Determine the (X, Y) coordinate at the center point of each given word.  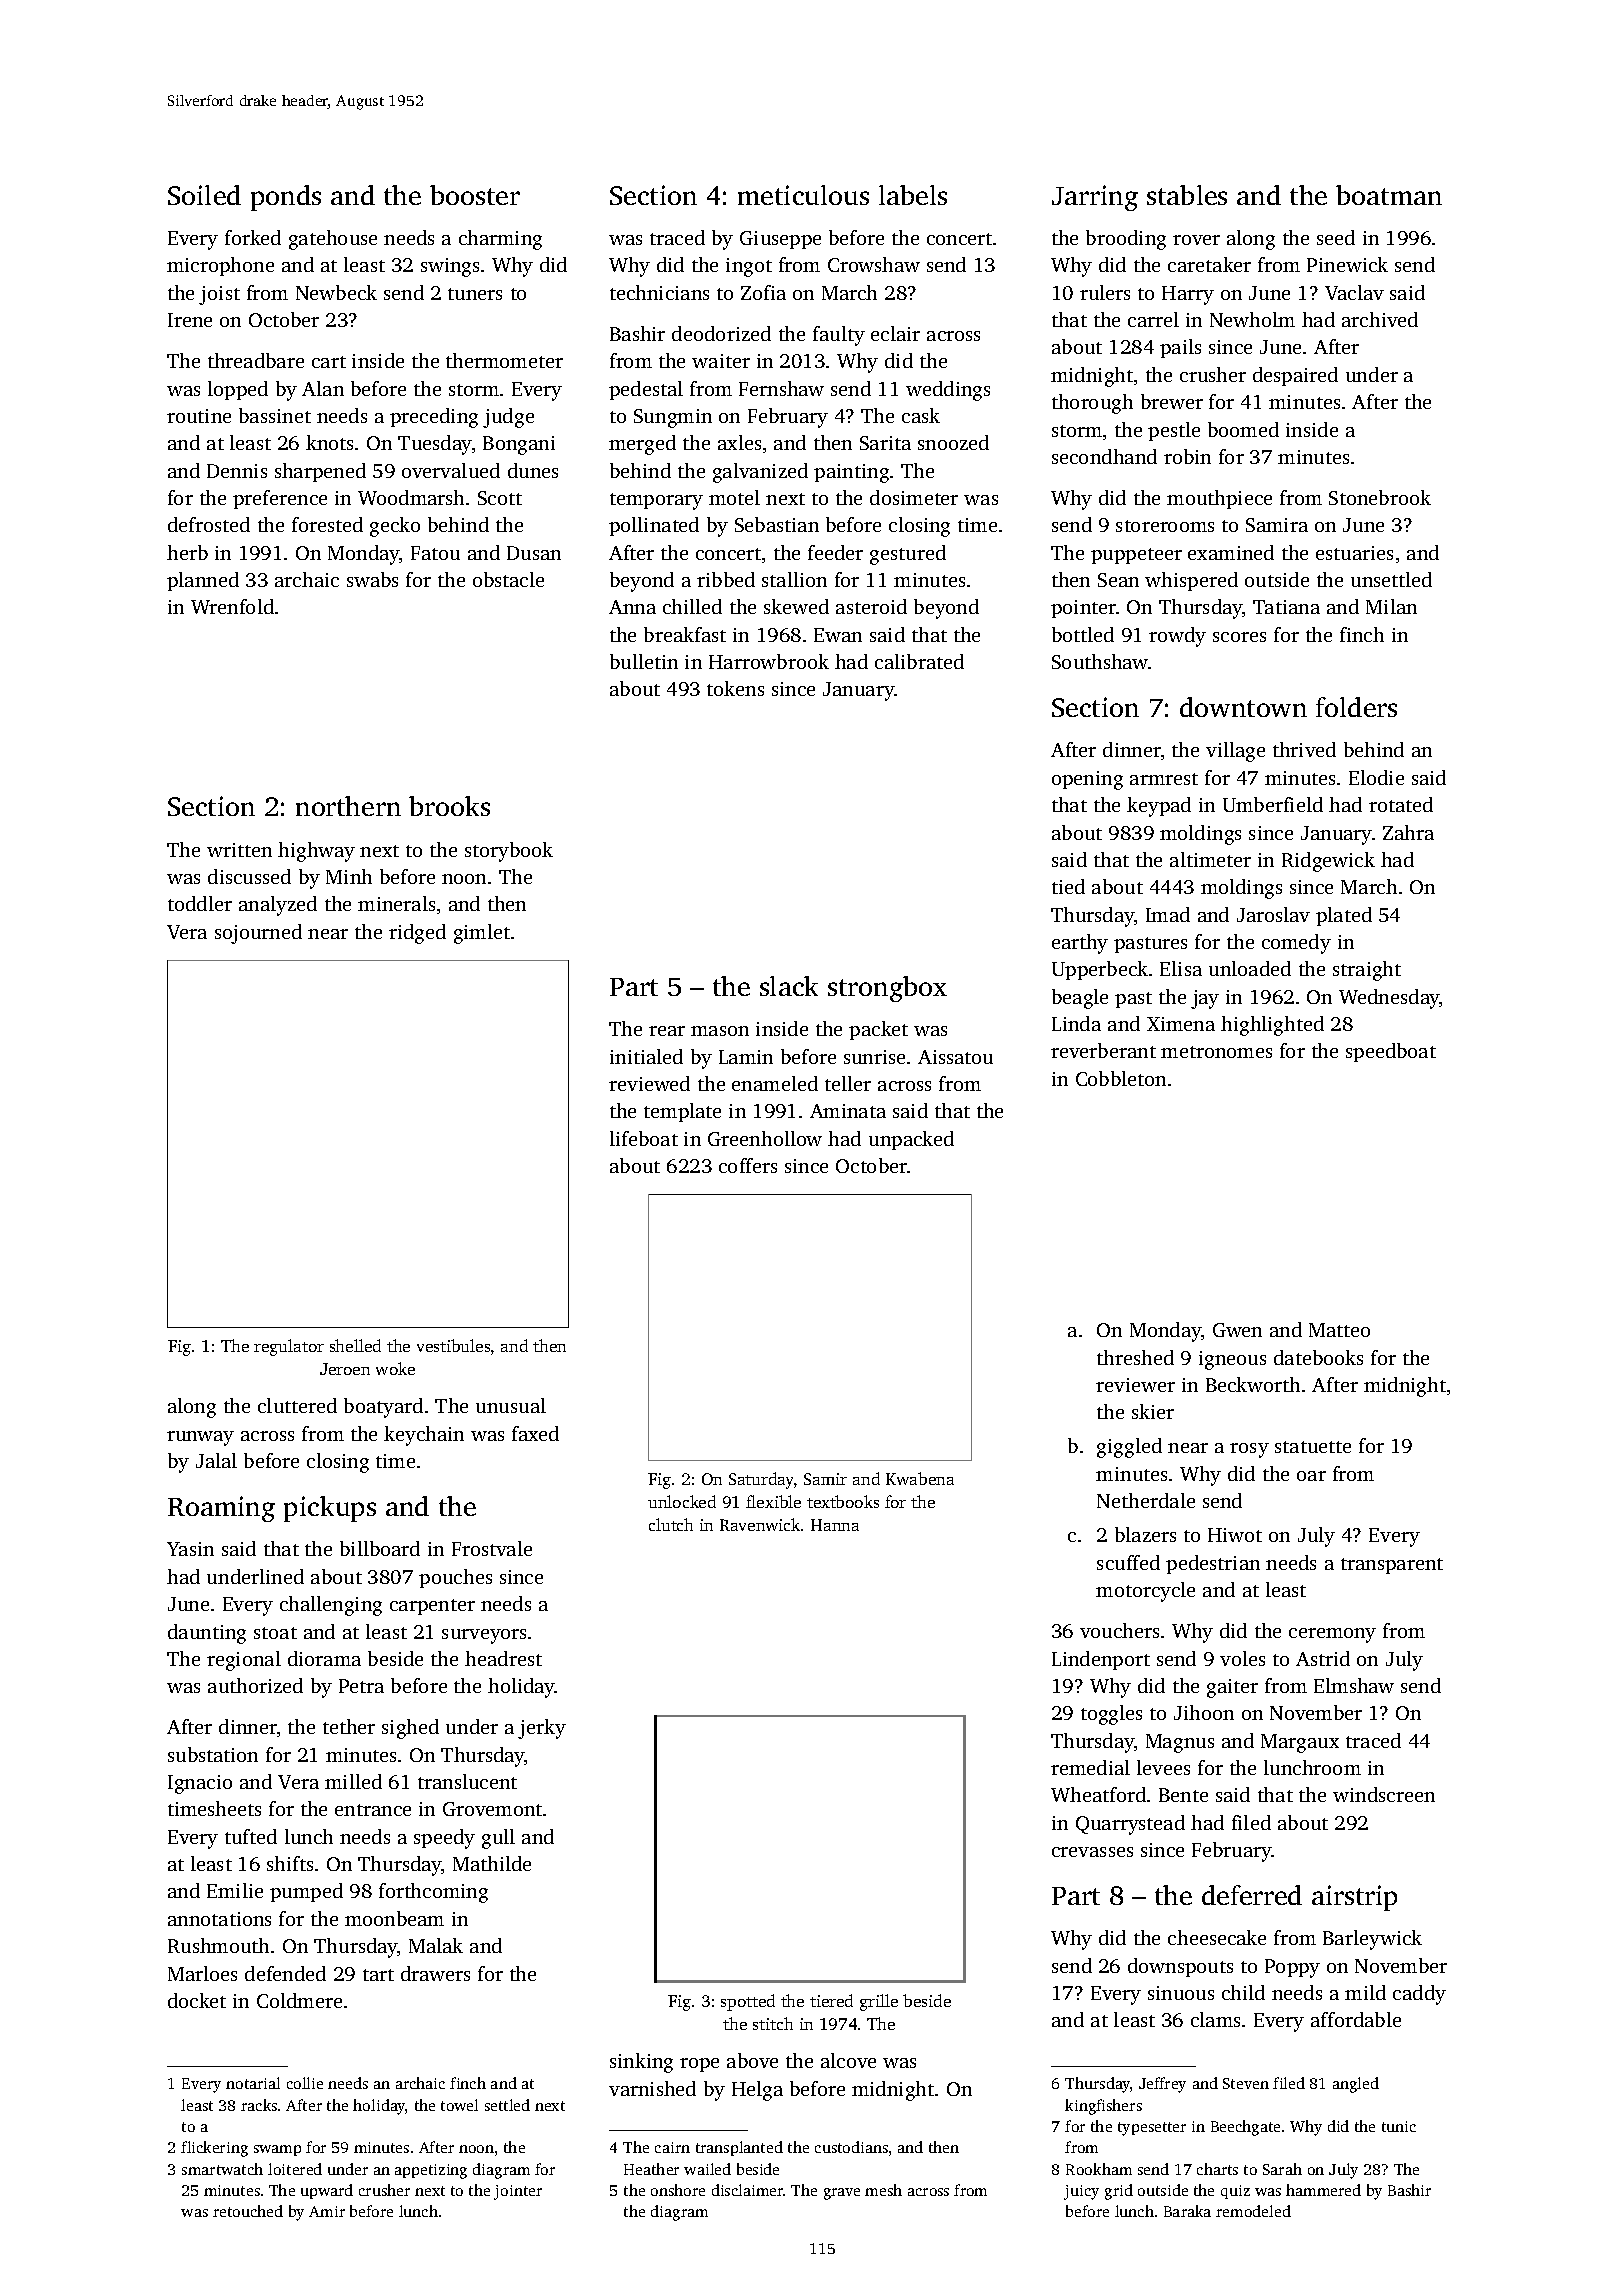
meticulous (803, 195)
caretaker (1209, 264)
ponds (286, 198)
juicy (1081, 2192)
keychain (424, 1436)
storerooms (1165, 526)
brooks (449, 806)
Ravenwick (760, 1524)
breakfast (685, 634)
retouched (248, 2211)
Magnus (1180, 1743)
